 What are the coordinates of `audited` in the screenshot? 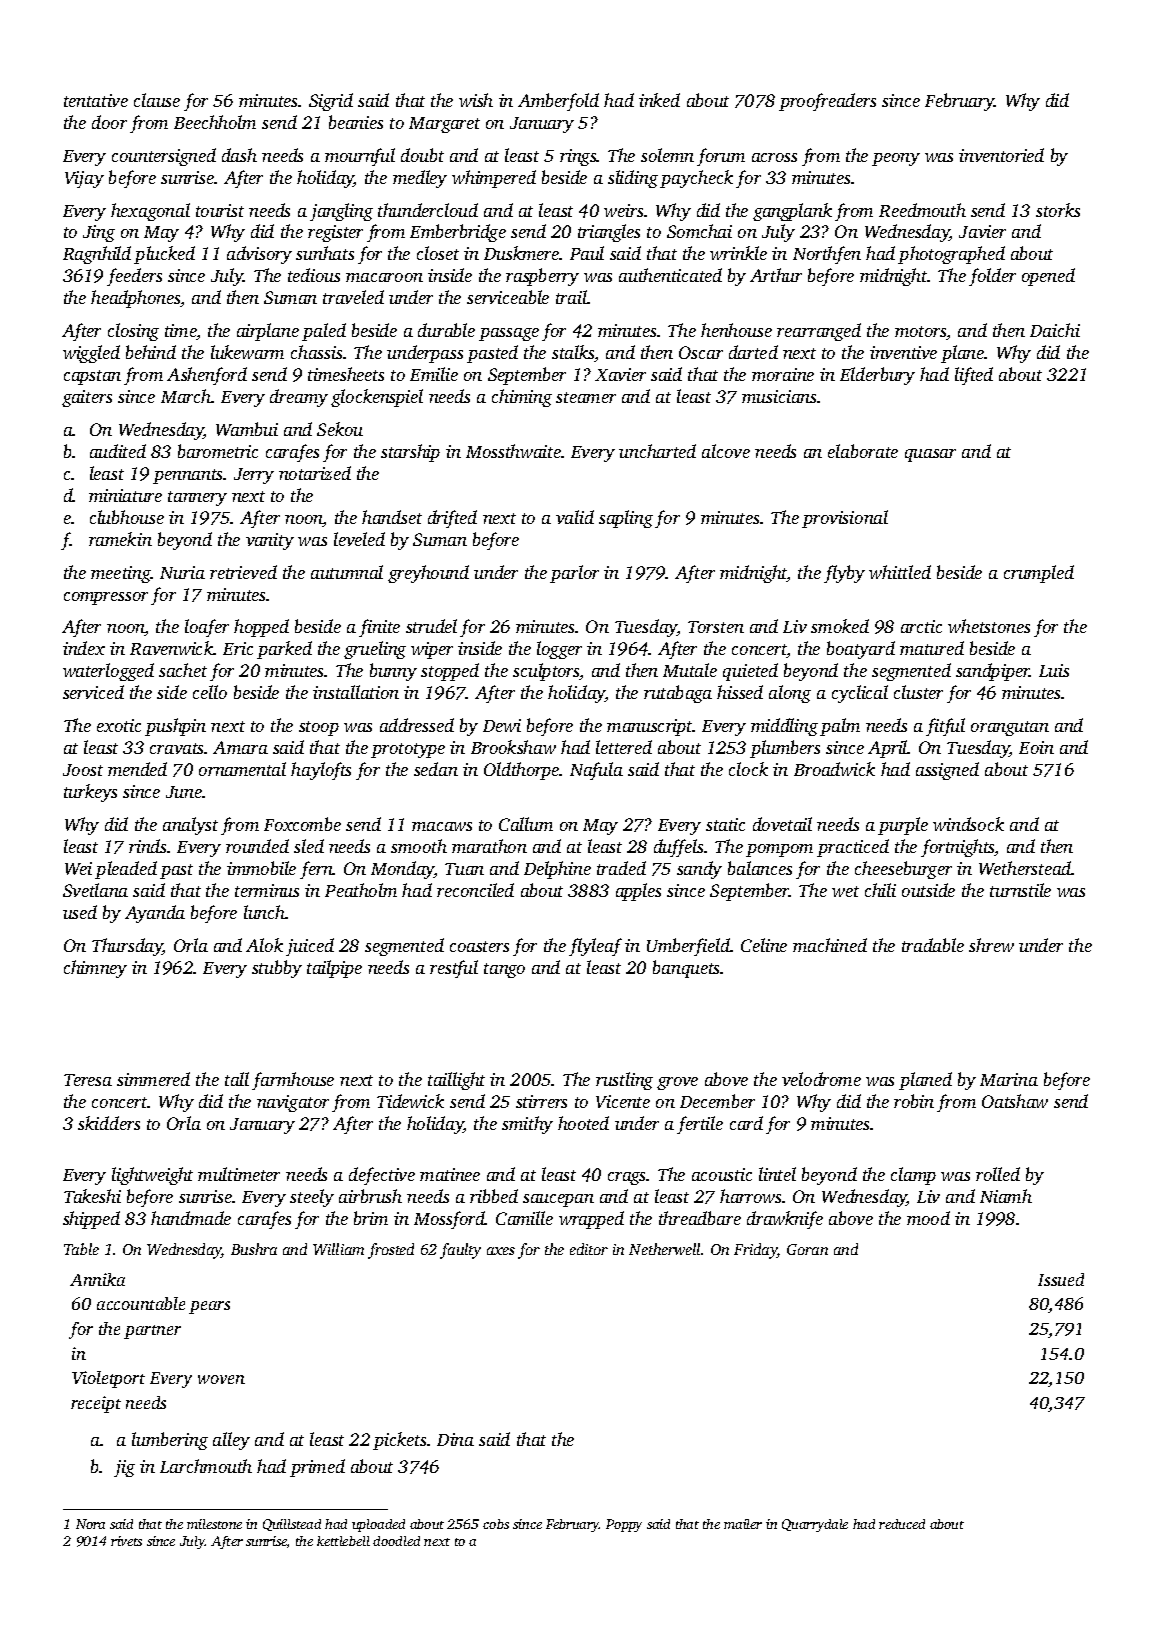 It's located at (118, 451).
